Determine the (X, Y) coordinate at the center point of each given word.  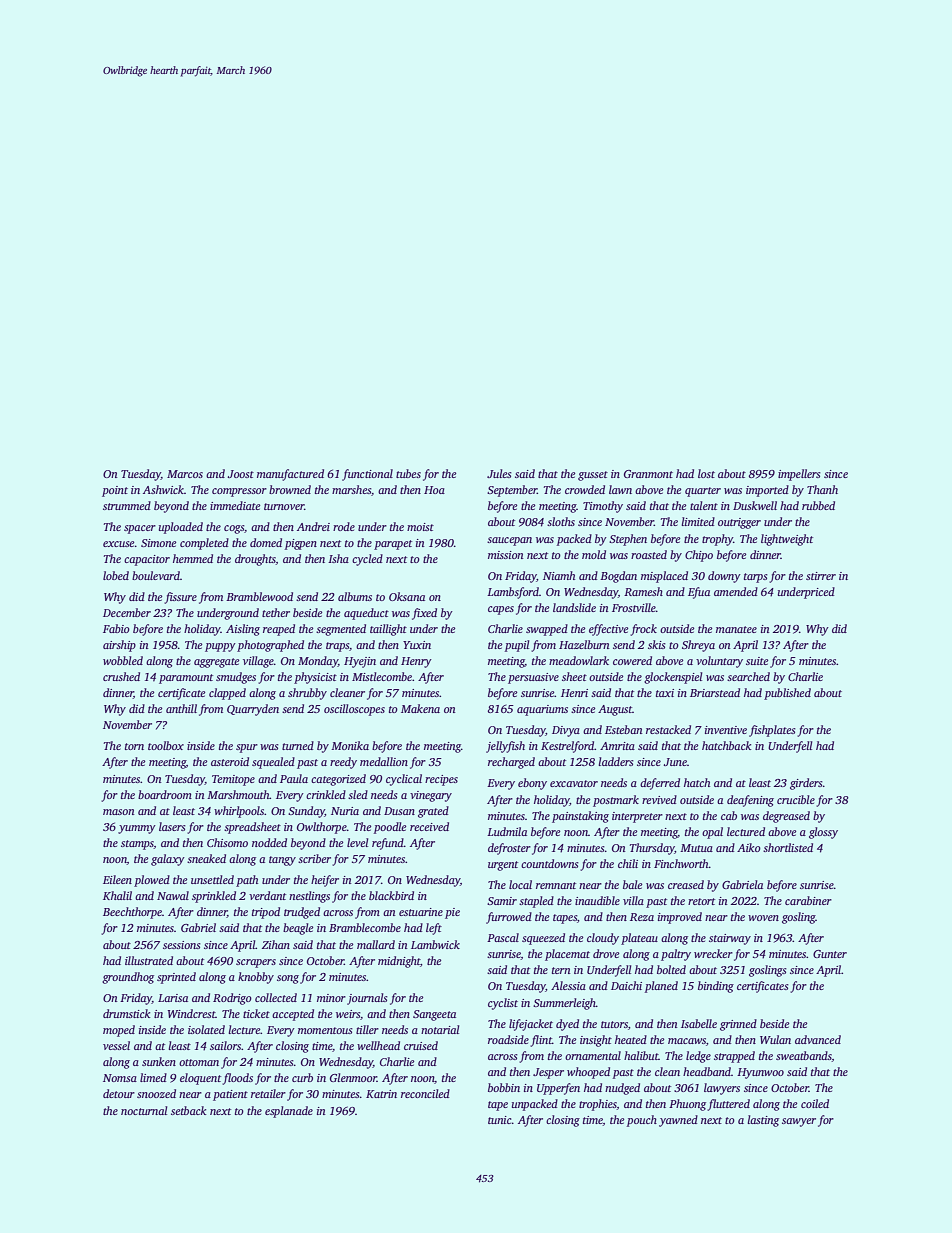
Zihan (276, 944)
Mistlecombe (382, 676)
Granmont (648, 474)
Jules (499, 473)
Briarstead (715, 692)
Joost (241, 474)
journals (367, 999)
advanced (818, 1039)
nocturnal (144, 1110)
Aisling (243, 630)
